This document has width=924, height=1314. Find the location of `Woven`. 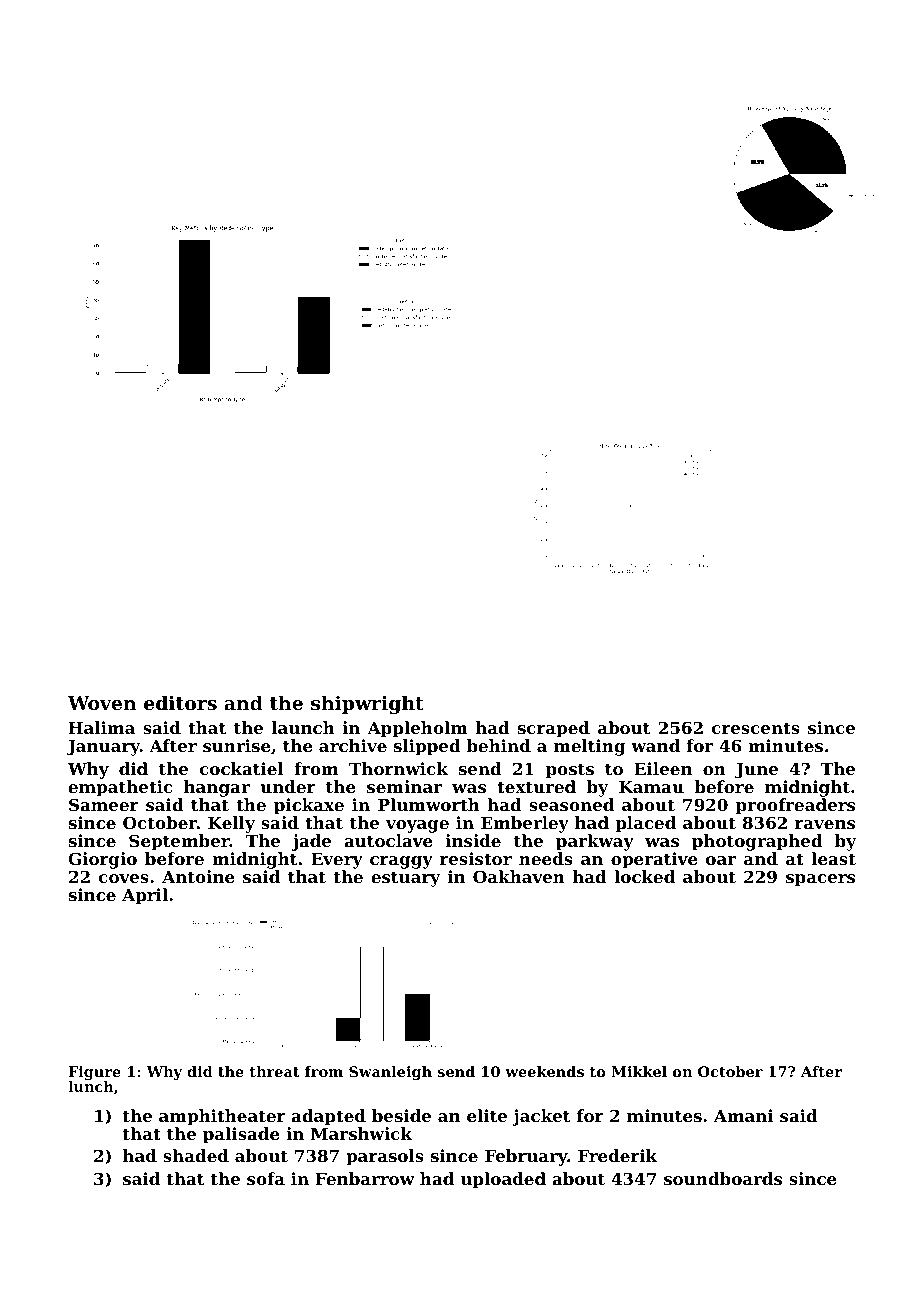

Woven is located at coordinates (102, 703).
